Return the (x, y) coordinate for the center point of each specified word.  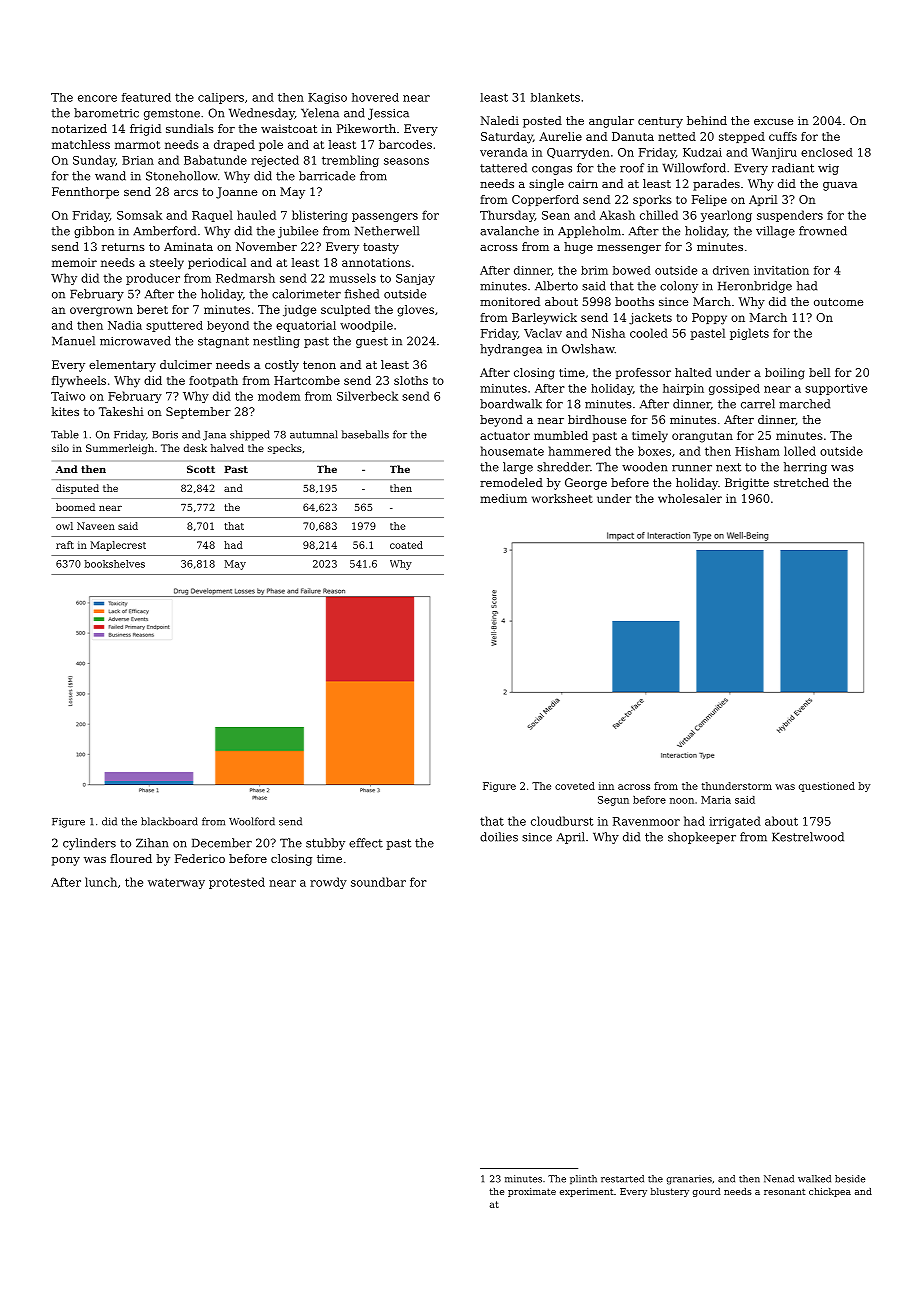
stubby (325, 844)
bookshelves (115, 564)
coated (406, 545)
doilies (499, 837)
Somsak (139, 215)
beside (850, 1179)
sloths (411, 380)
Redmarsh (245, 278)
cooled (649, 333)
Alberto (556, 286)
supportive (836, 389)
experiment (587, 1192)
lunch (101, 882)
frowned (823, 231)
